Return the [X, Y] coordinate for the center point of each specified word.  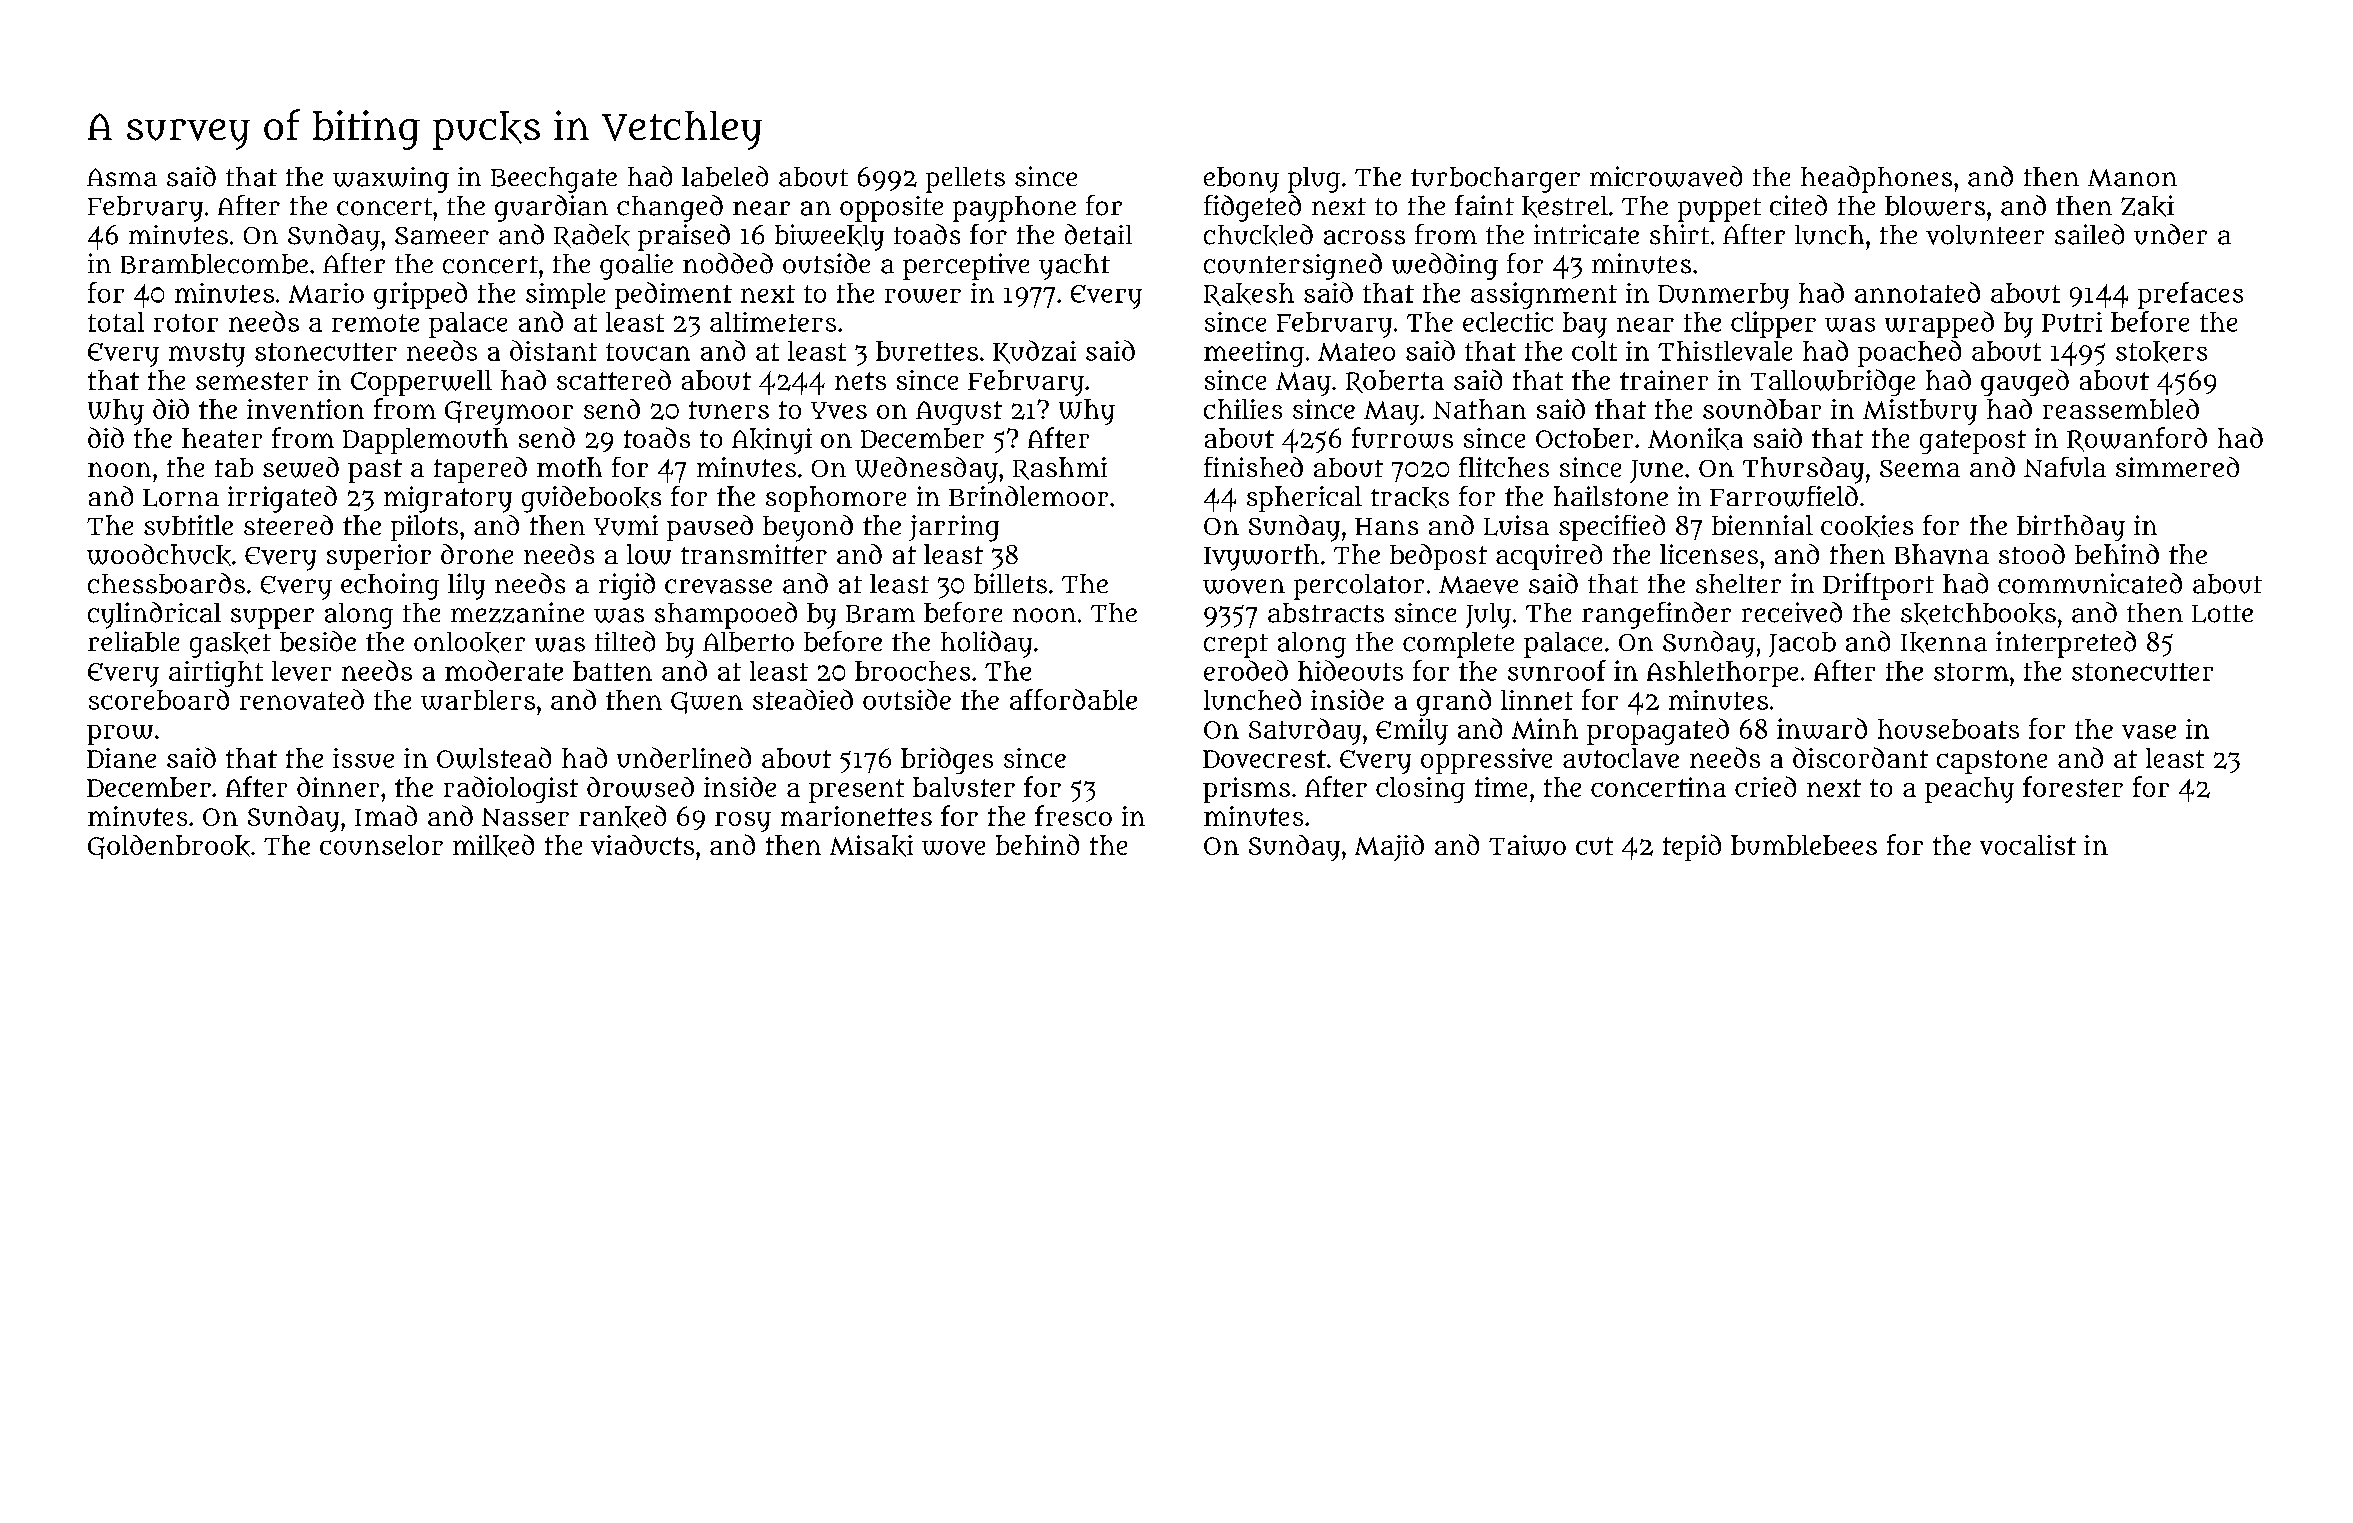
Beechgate [554, 180]
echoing [390, 586]
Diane [121, 758]
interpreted [2066, 644]
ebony [1241, 180]
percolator [1359, 587]
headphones [1876, 179]
